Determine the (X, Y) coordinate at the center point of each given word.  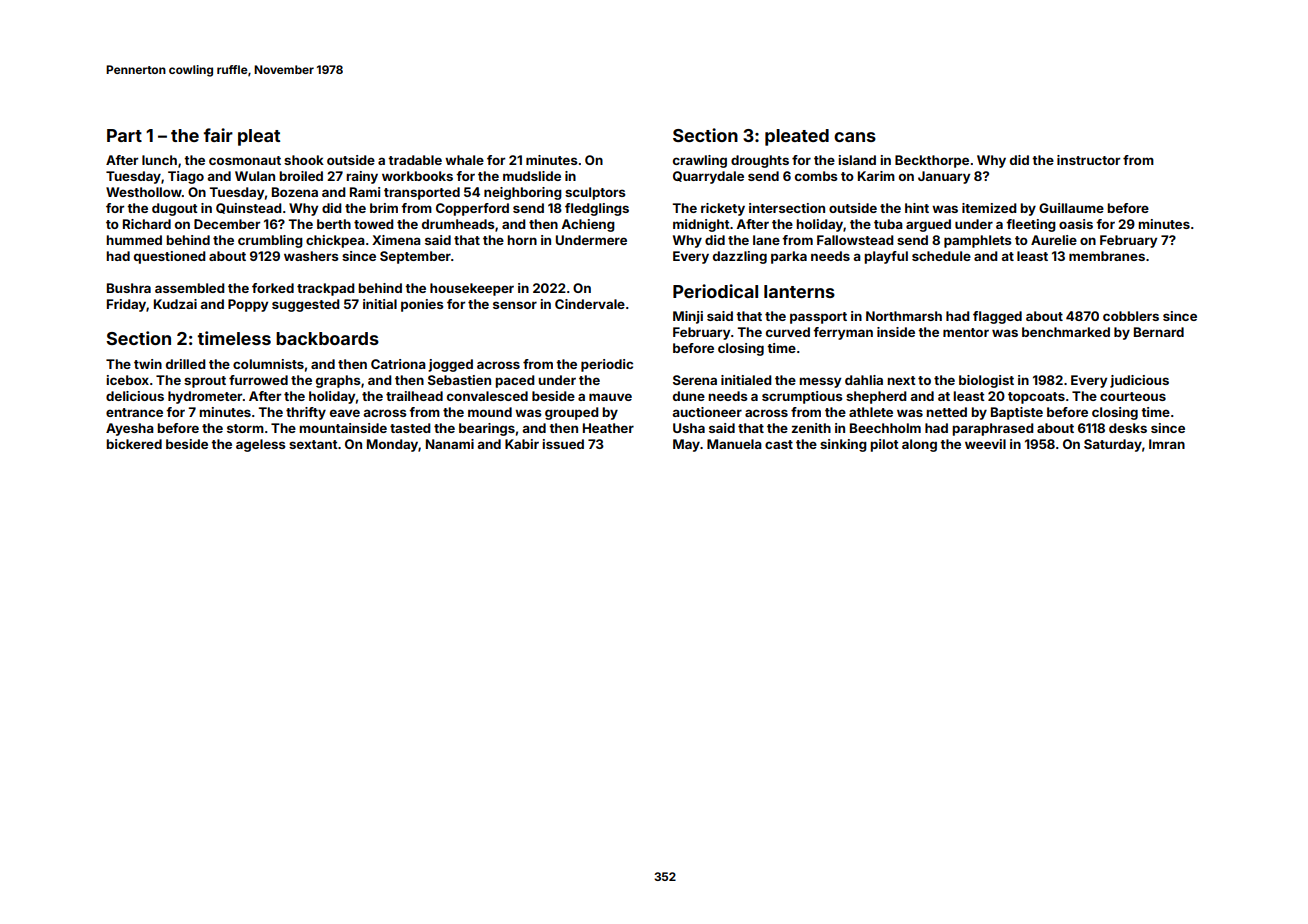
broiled (301, 176)
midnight (701, 225)
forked (273, 288)
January (944, 177)
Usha (689, 428)
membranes (1107, 256)
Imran (1167, 444)
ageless (261, 445)
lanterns (799, 291)
